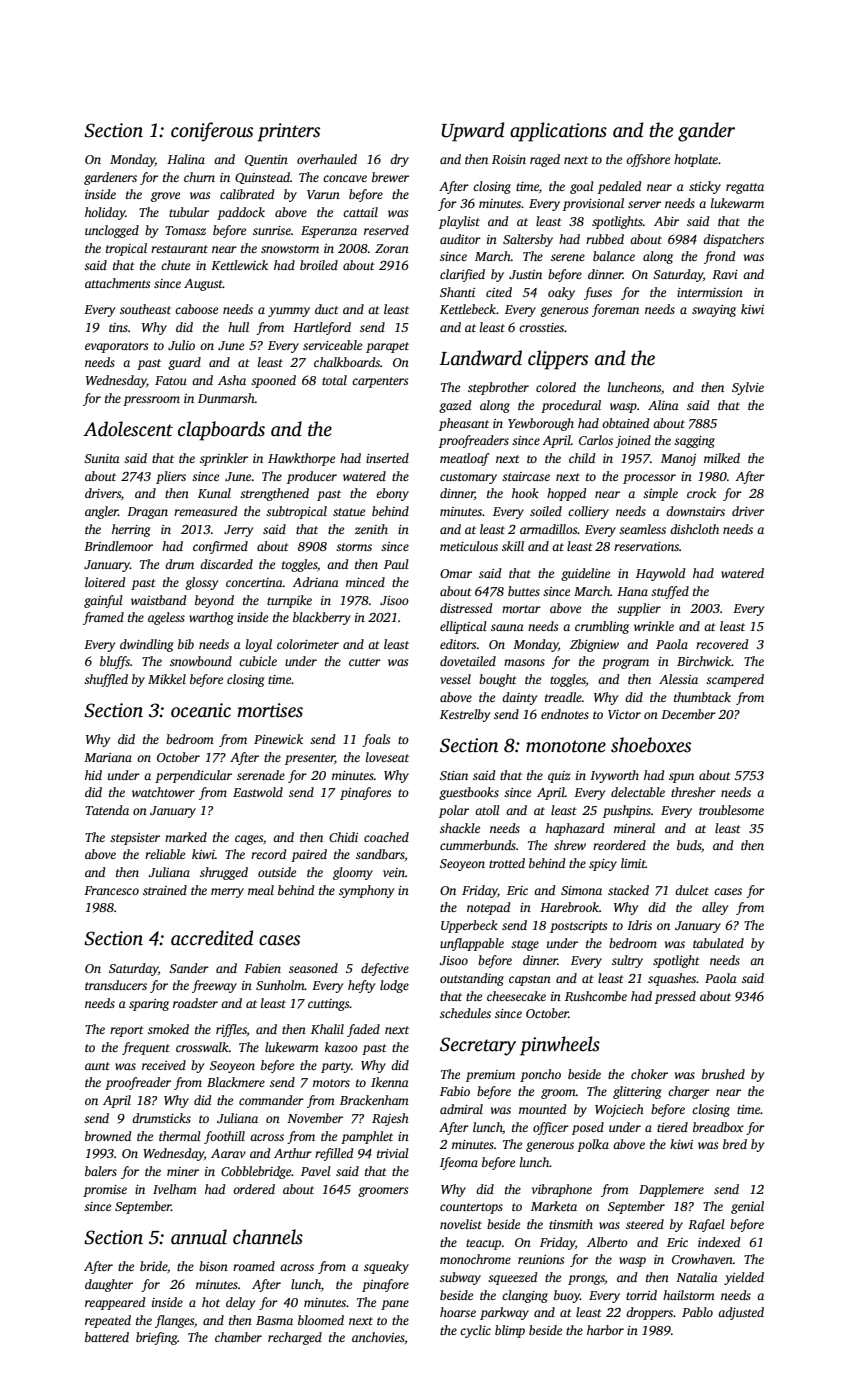  I want to click on Sylvie, so click(748, 388).
